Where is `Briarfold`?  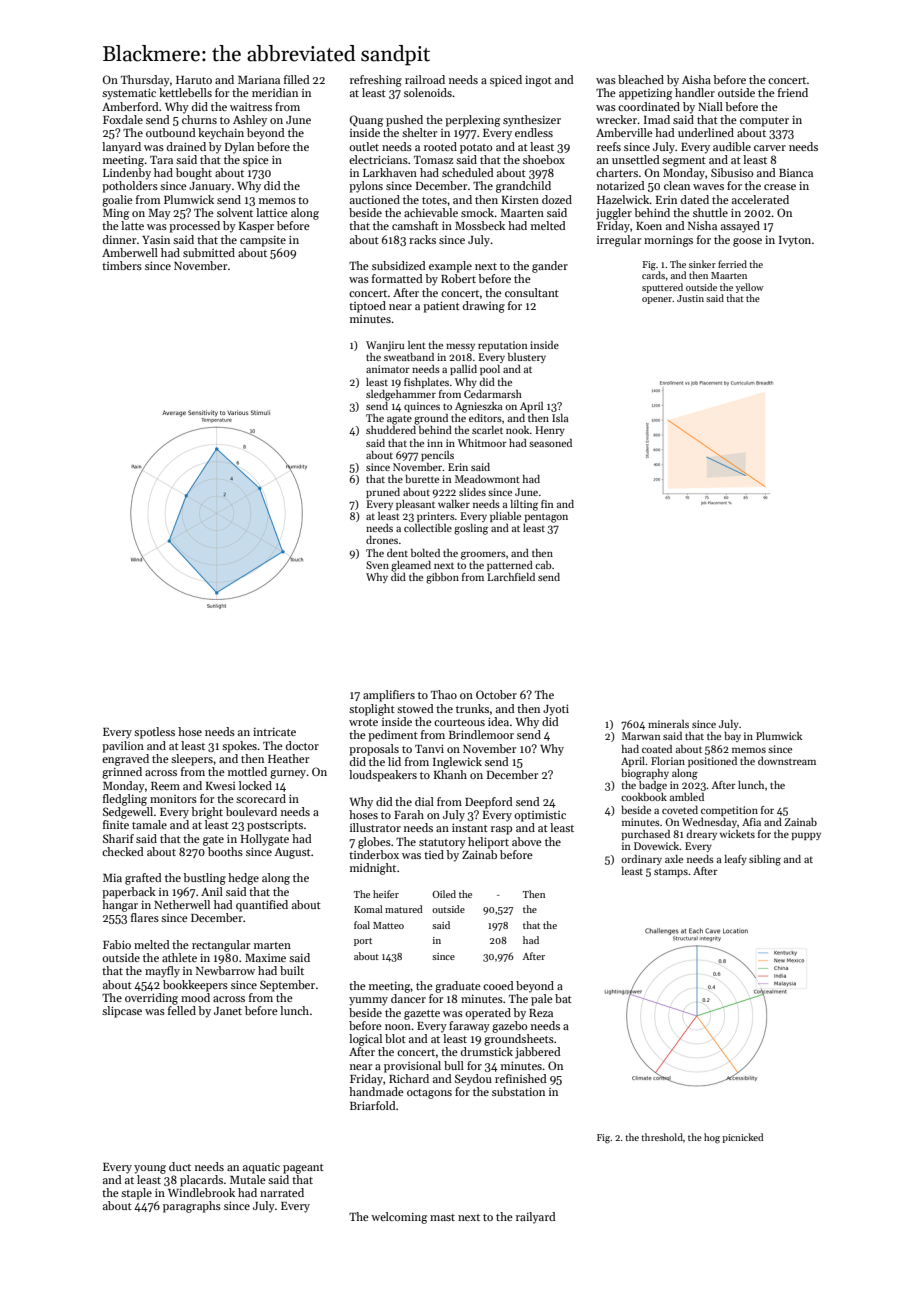 Briarfold is located at coordinates (373, 1105).
